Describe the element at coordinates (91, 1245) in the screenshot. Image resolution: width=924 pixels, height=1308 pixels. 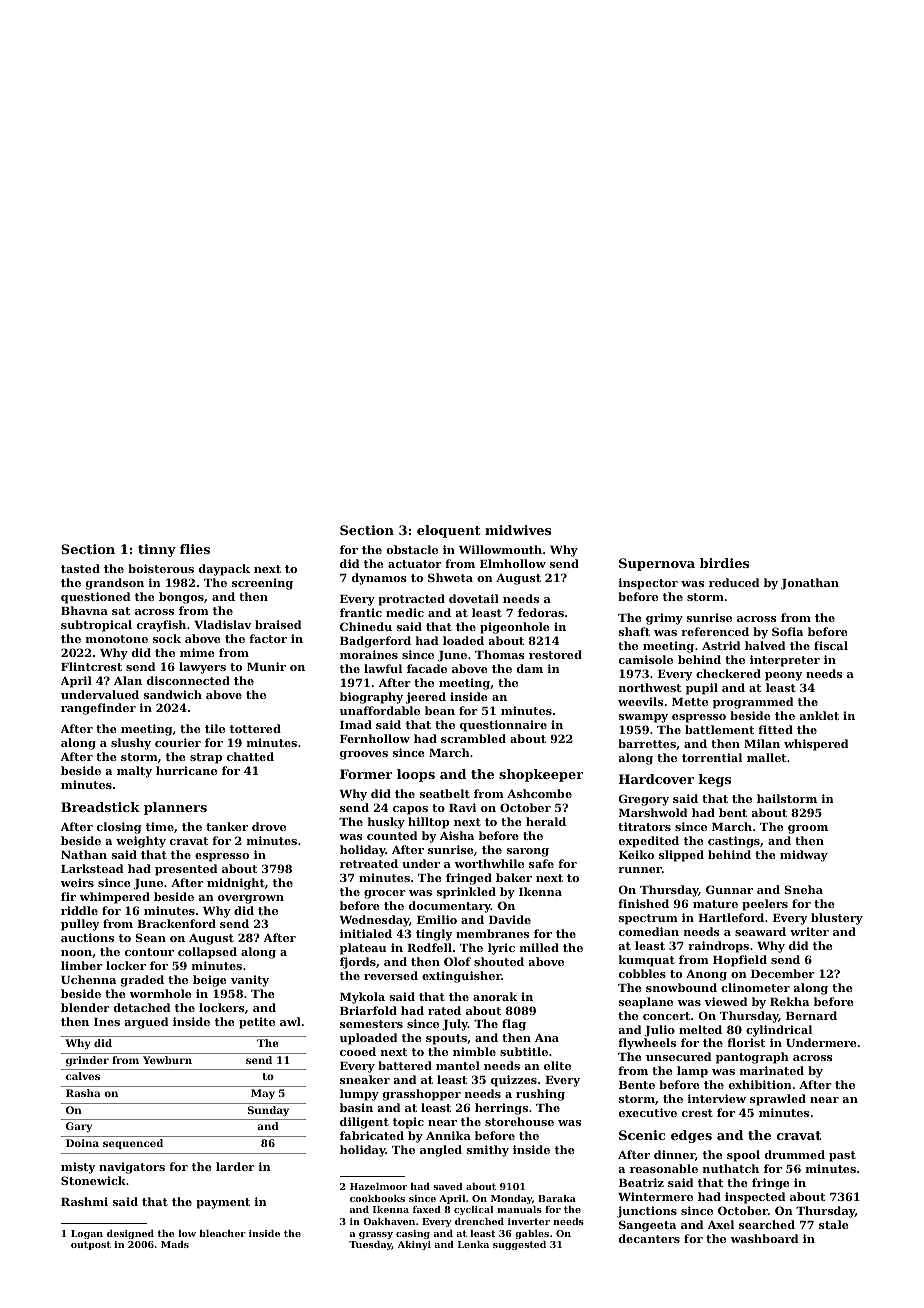
I see `outpost` at that location.
